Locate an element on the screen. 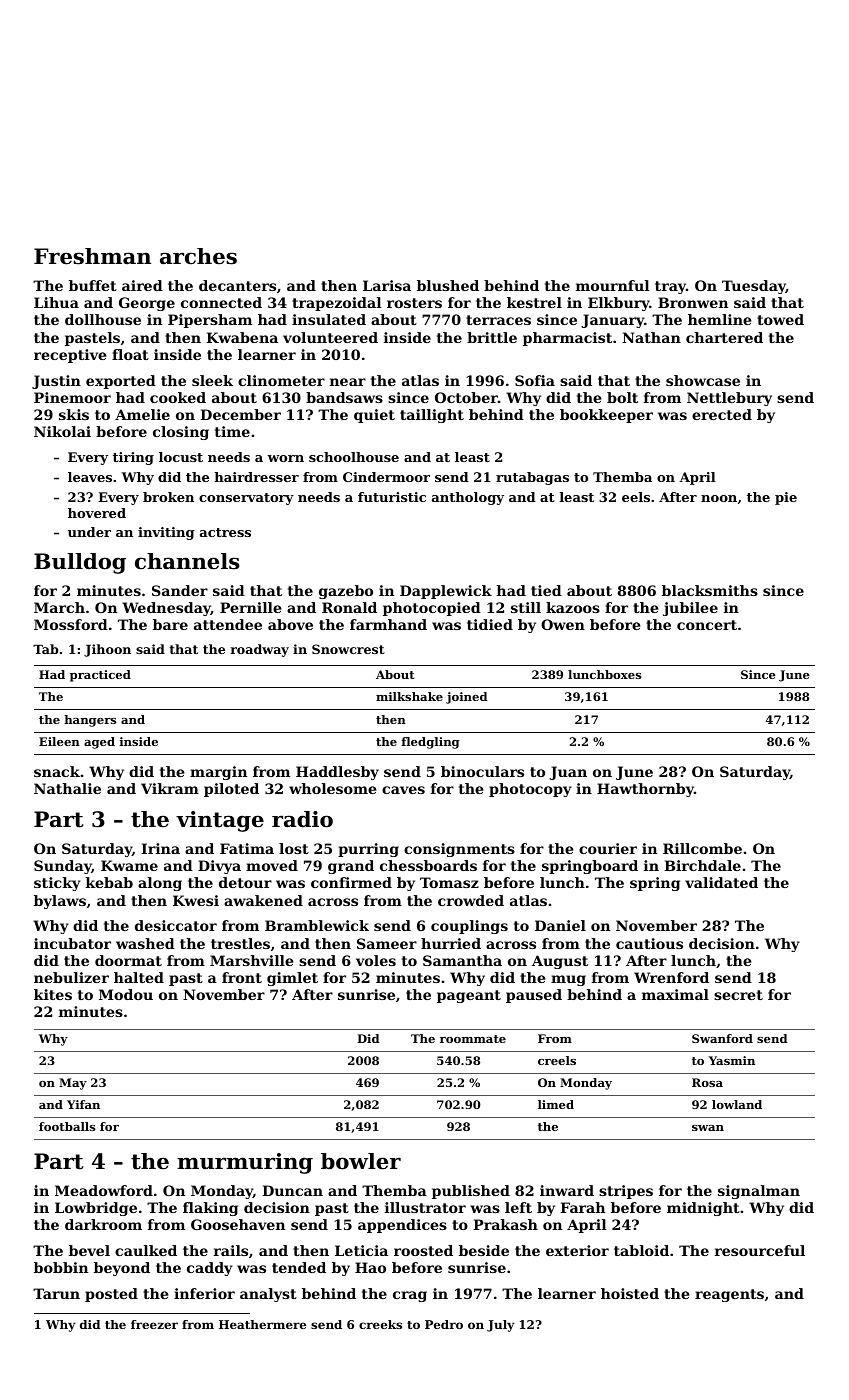 The image size is (849, 1400). paused is located at coordinates (534, 996).
